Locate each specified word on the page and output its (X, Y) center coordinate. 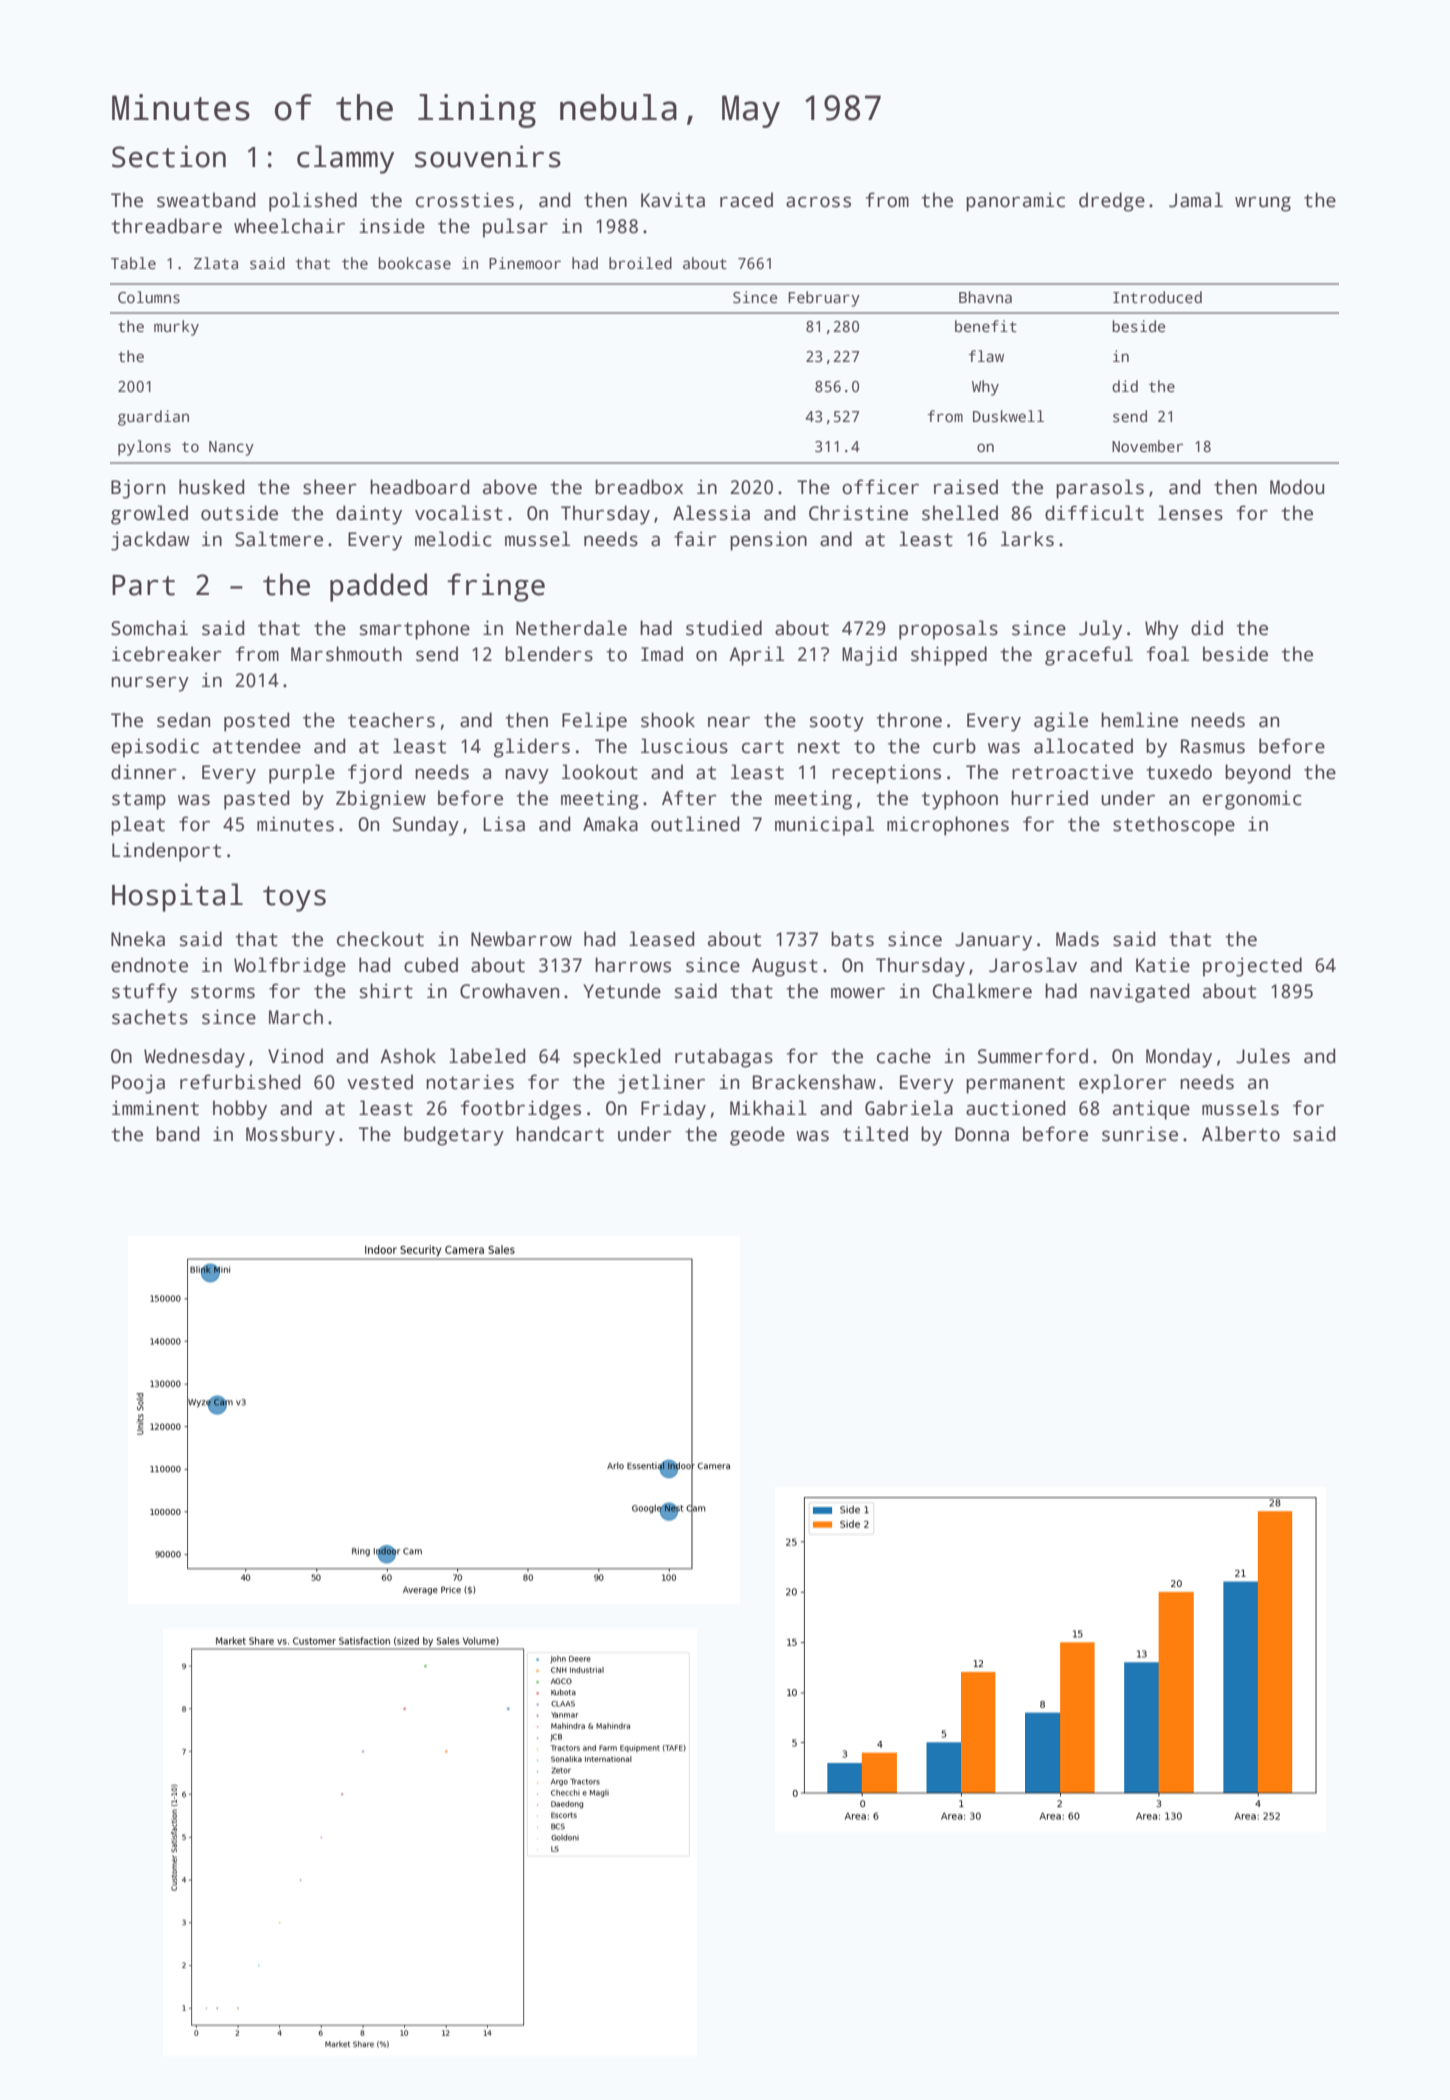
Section (169, 156)
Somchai (149, 628)
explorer (1123, 1084)
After (689, 798)
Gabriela (909, 1108)
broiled (640, 263)
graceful (1089, 656)
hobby (240, 1110)
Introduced (1157, 297)
